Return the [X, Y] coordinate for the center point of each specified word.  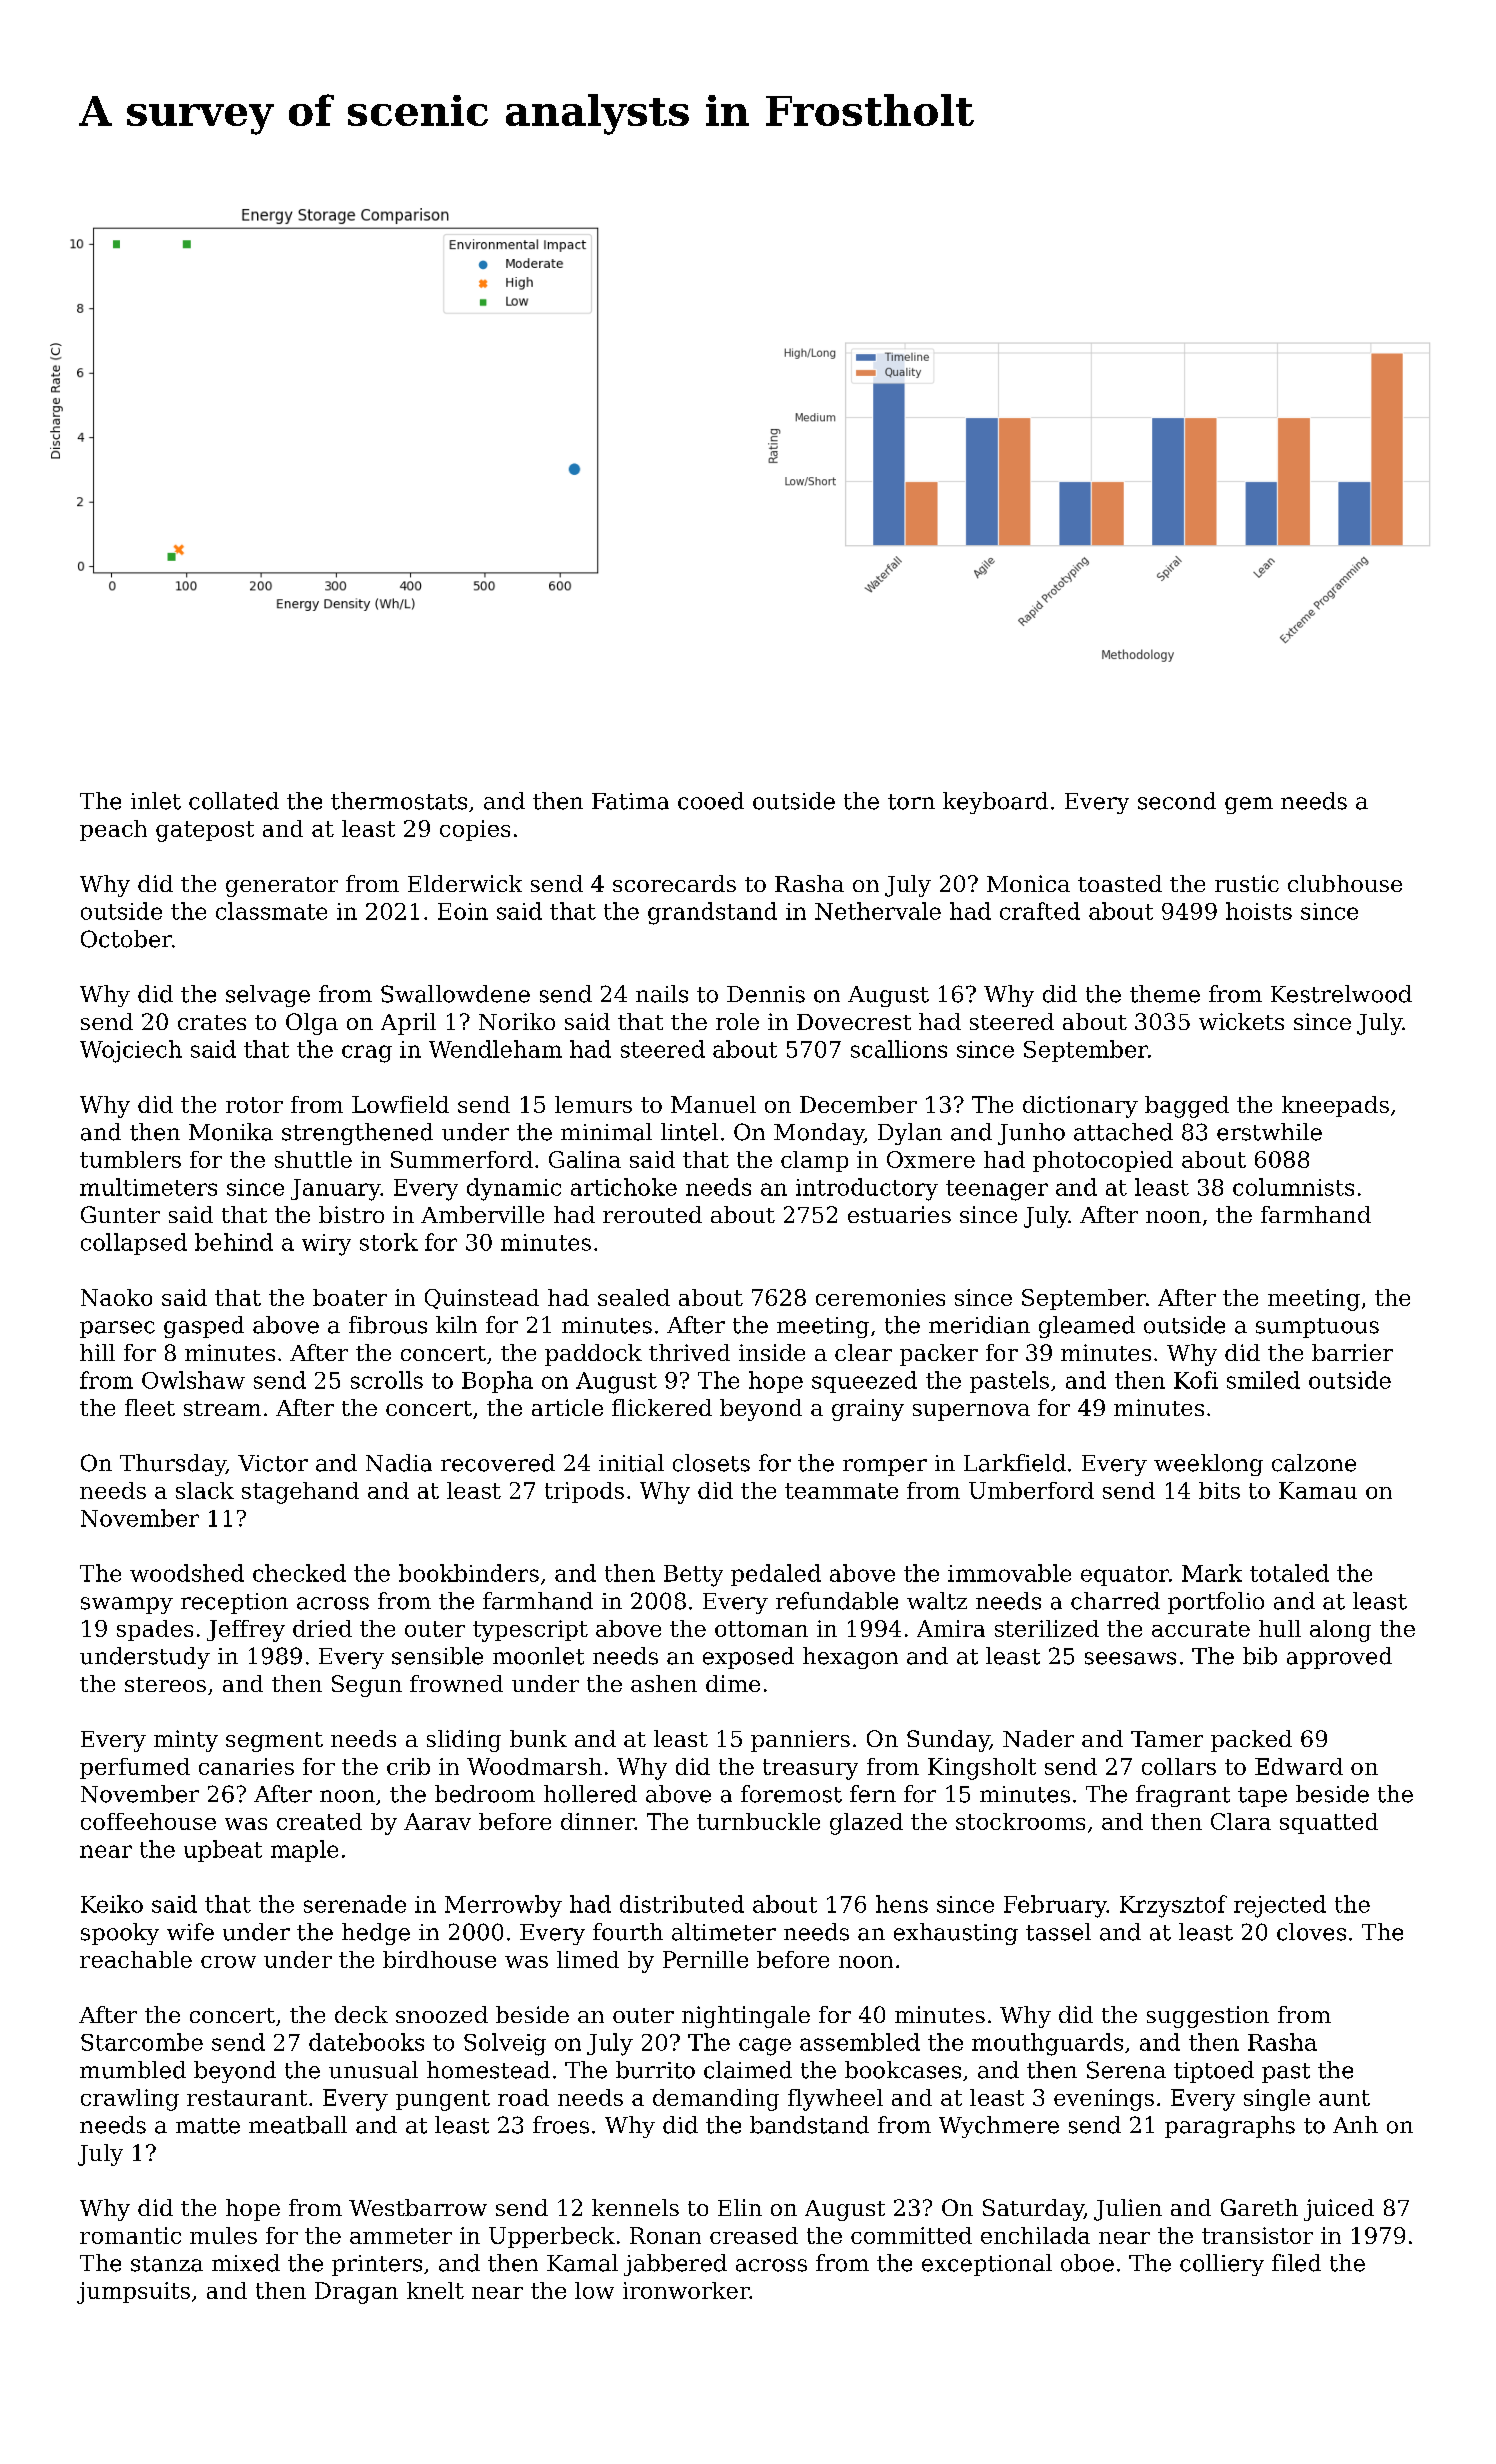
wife [190, 1932]
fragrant [1183, 1796]
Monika [231, 1132]
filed [1296, 2263]
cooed [711, 801]
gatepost [205, 831]
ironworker [686, 2290]
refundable [837, 1601]
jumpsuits [133, 2293]
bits [1219, 1490]
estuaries [899, 1214]
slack [205, 1490]
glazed [866, 1824]
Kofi [1196, 1380]
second [1177, 801]
